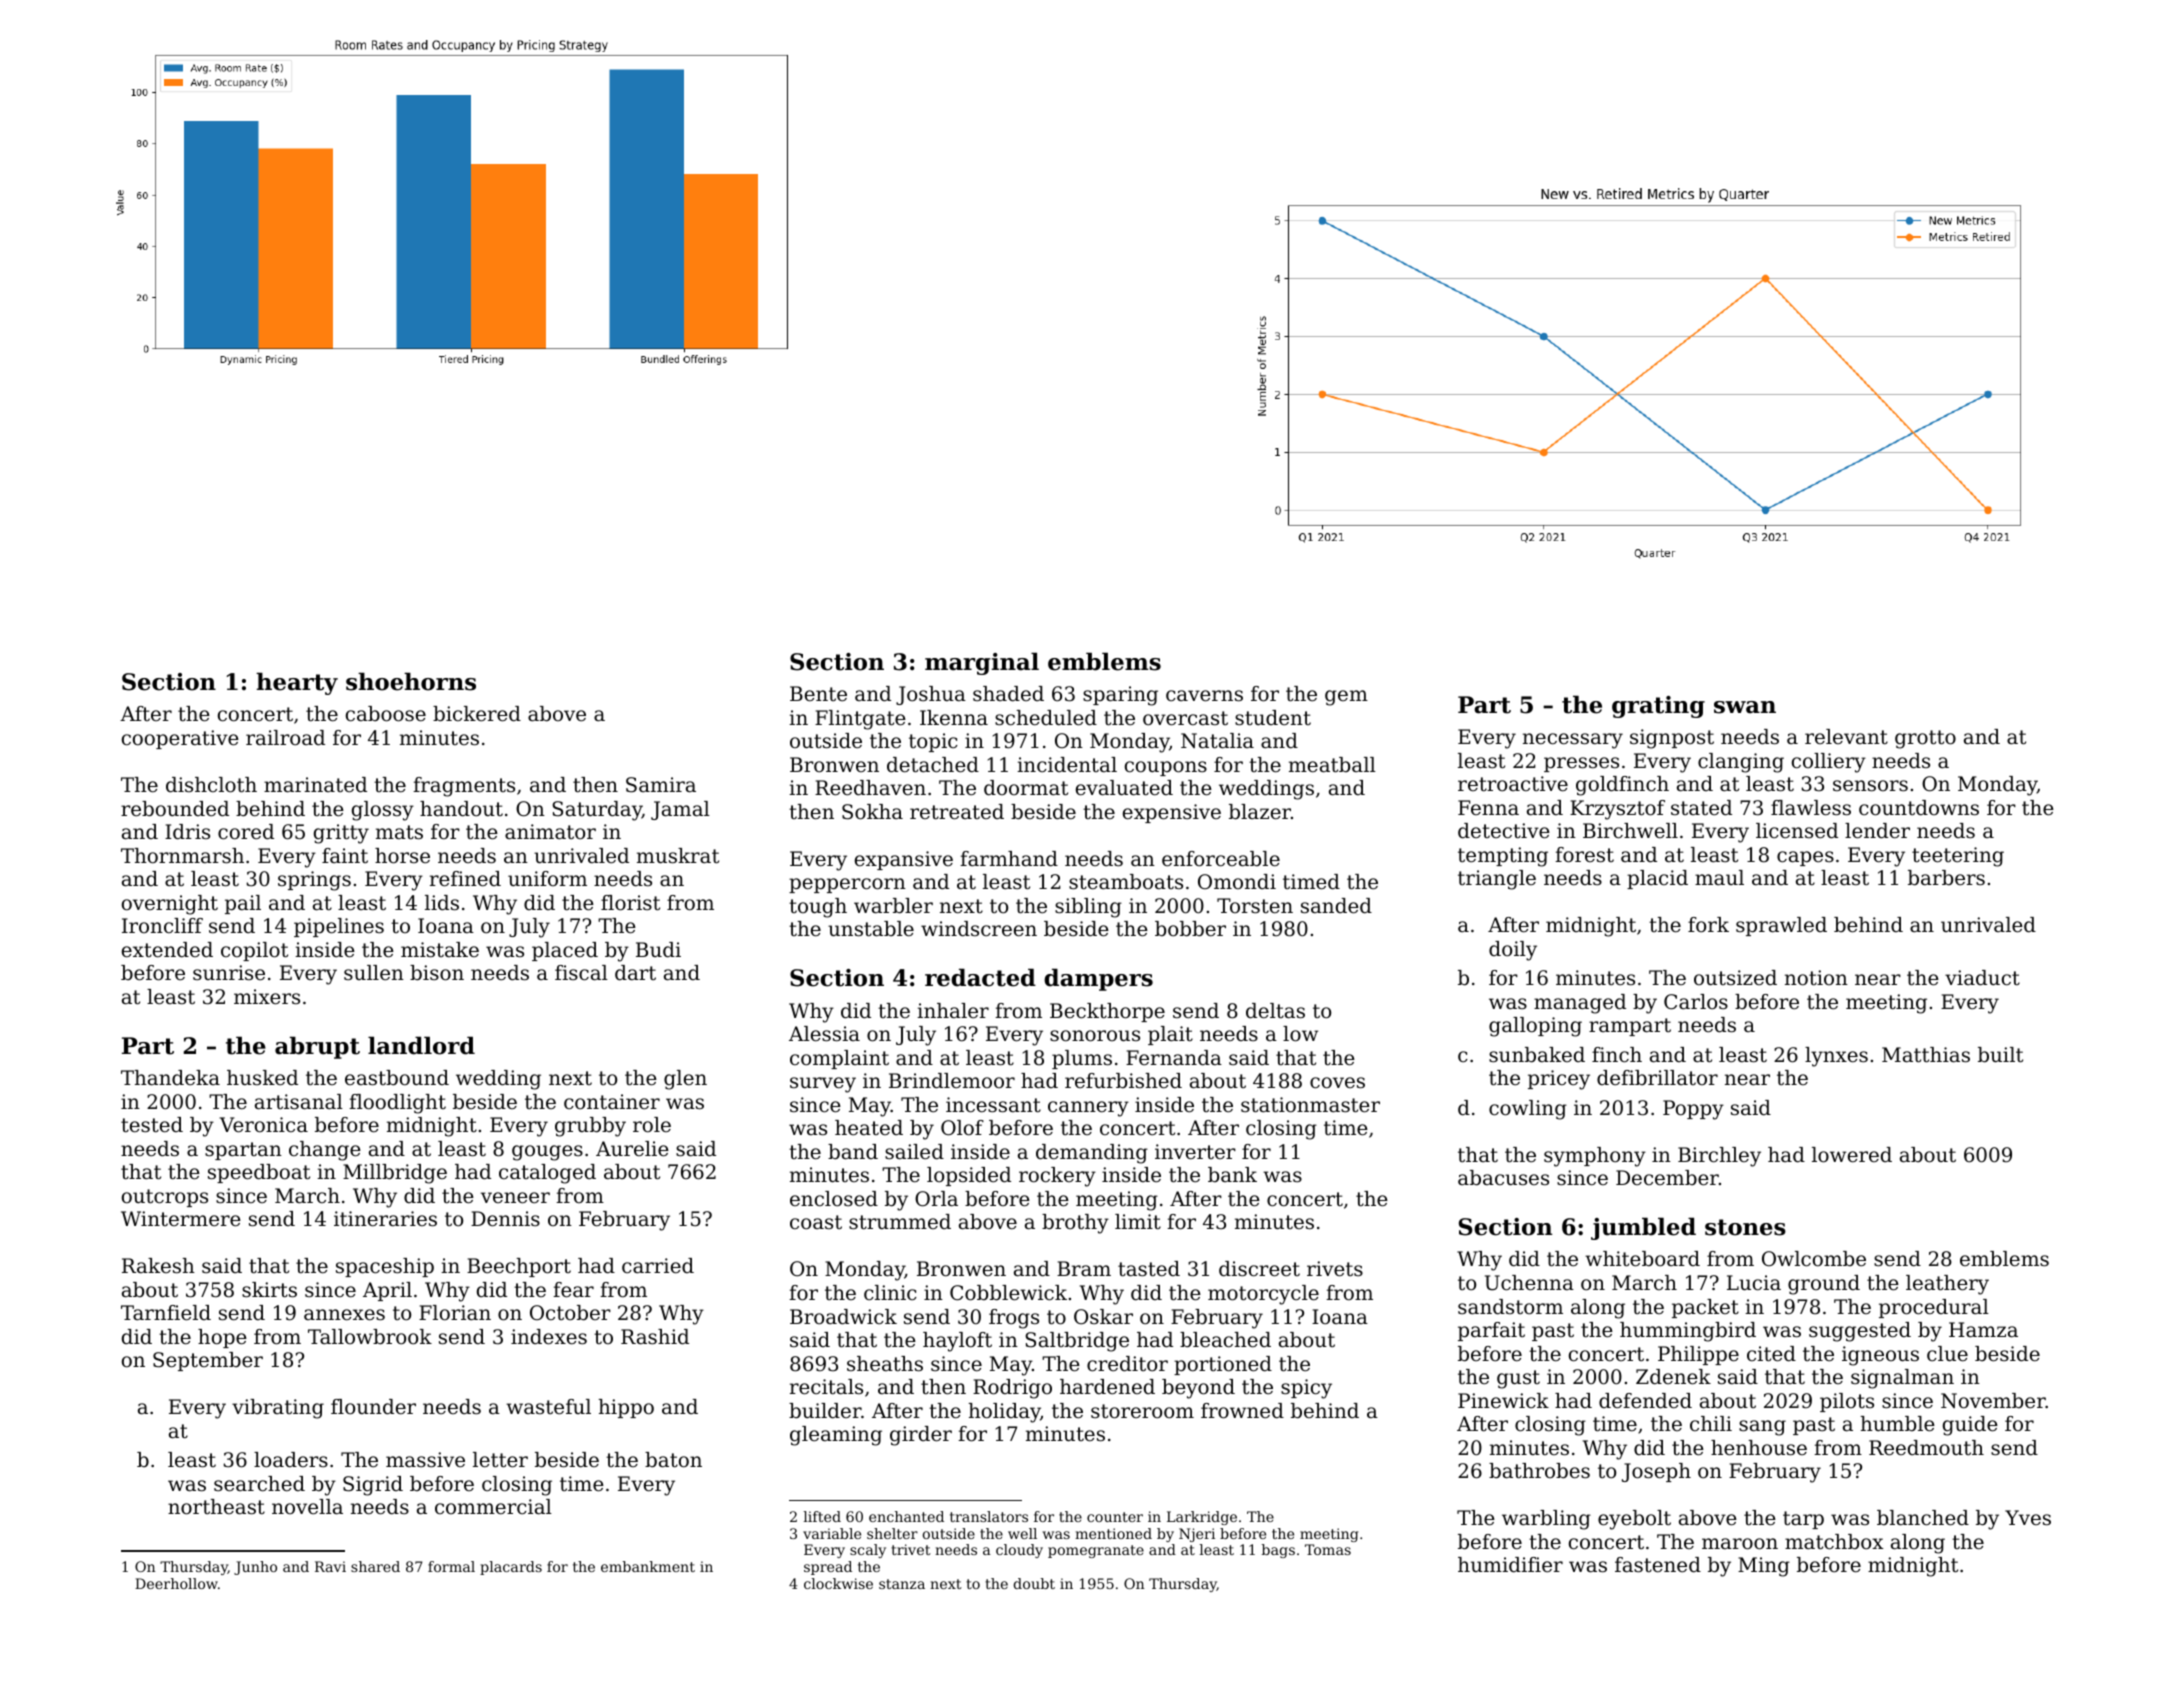 This document has width=2178, height=1683. I want to click on signpost, so click(1672, 739).
